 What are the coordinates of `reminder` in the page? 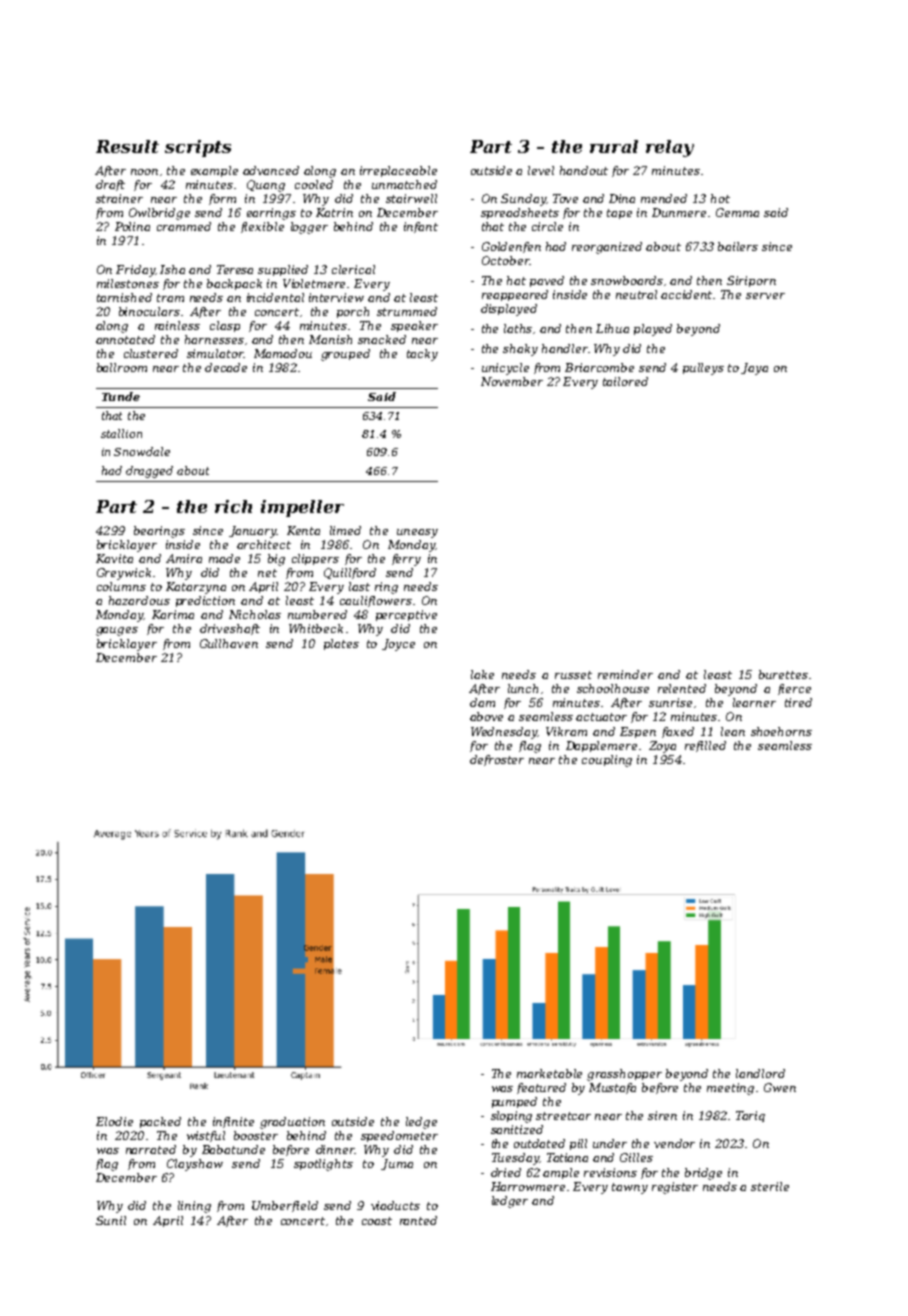 It's located at (625, 674).
